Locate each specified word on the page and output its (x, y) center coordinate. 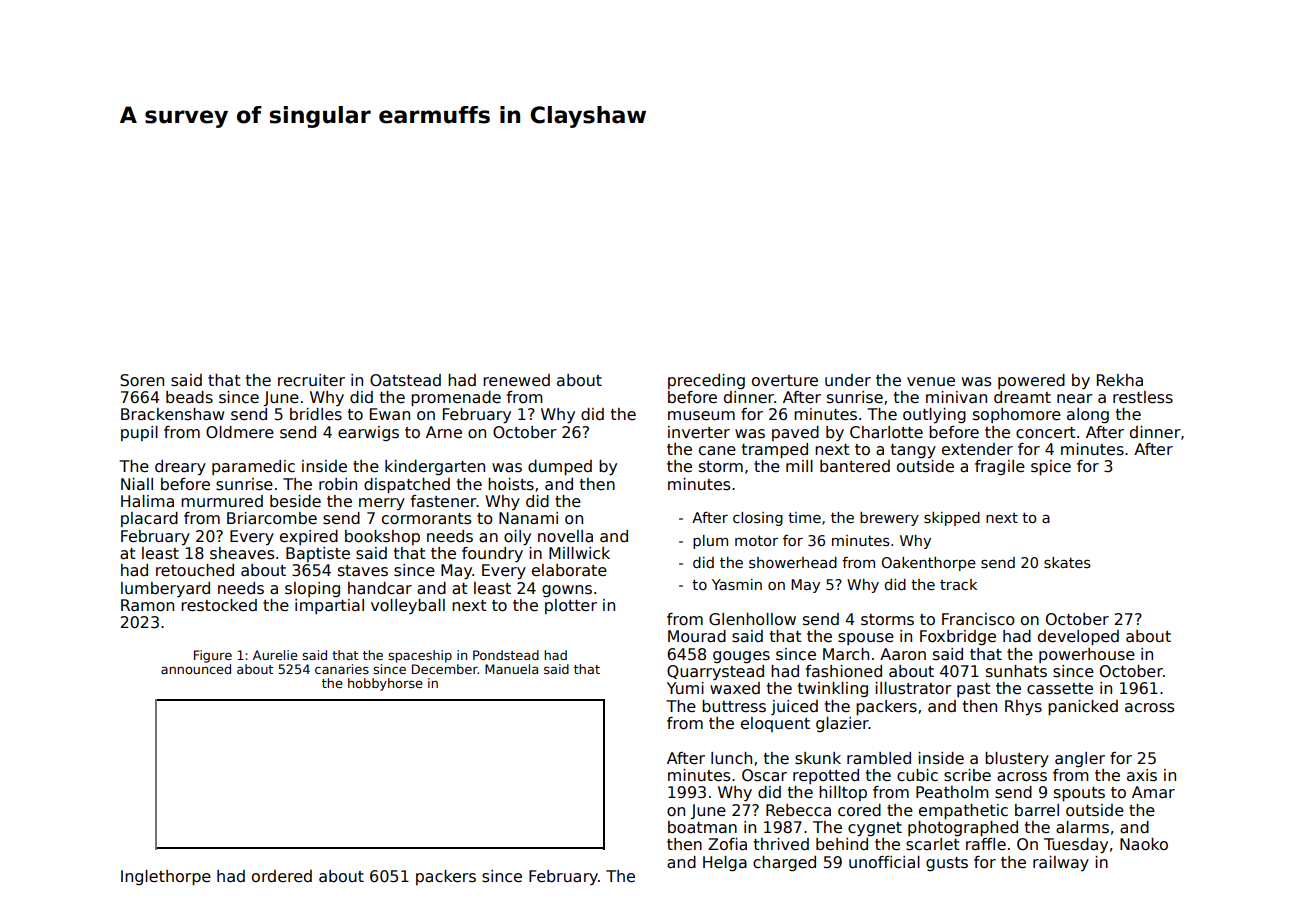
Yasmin (737, 584)
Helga (725, 863)
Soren (142, 380)
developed (1078, 637)
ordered (282, 876)
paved (795, 433)
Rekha (1120, 380)
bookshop (382, 537)
